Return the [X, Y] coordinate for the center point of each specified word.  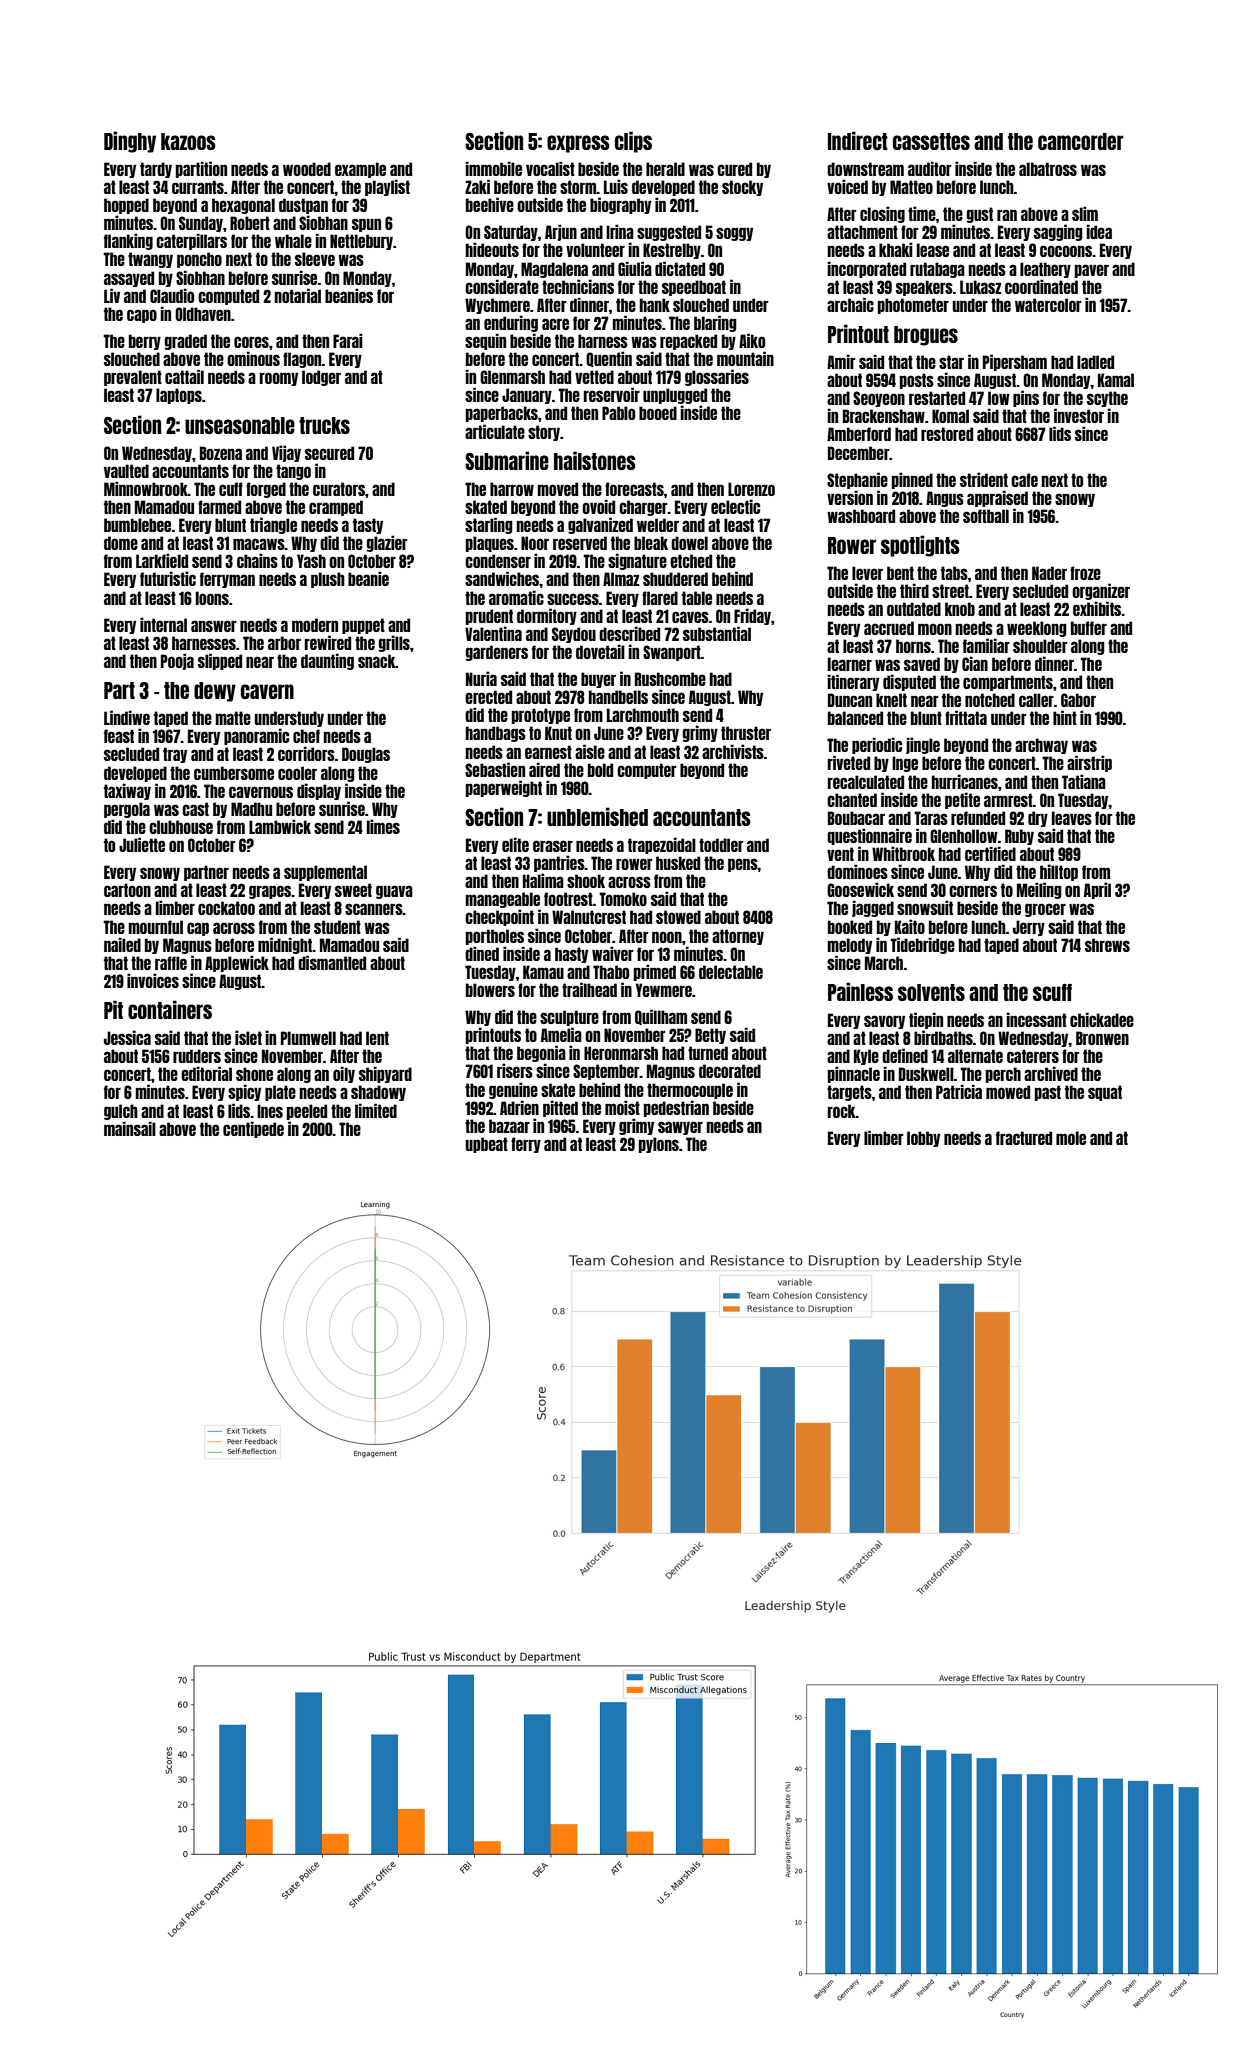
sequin [485, 341]
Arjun [561, 232]
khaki [896, 249]
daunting [327, 661]
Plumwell [308, 1038]
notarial [298, 295]
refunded [978, 818]
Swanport [672, 653]
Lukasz [980, 287]
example [360, 170]
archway [1041, 746]
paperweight [504, 788]
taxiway [127, 791]
